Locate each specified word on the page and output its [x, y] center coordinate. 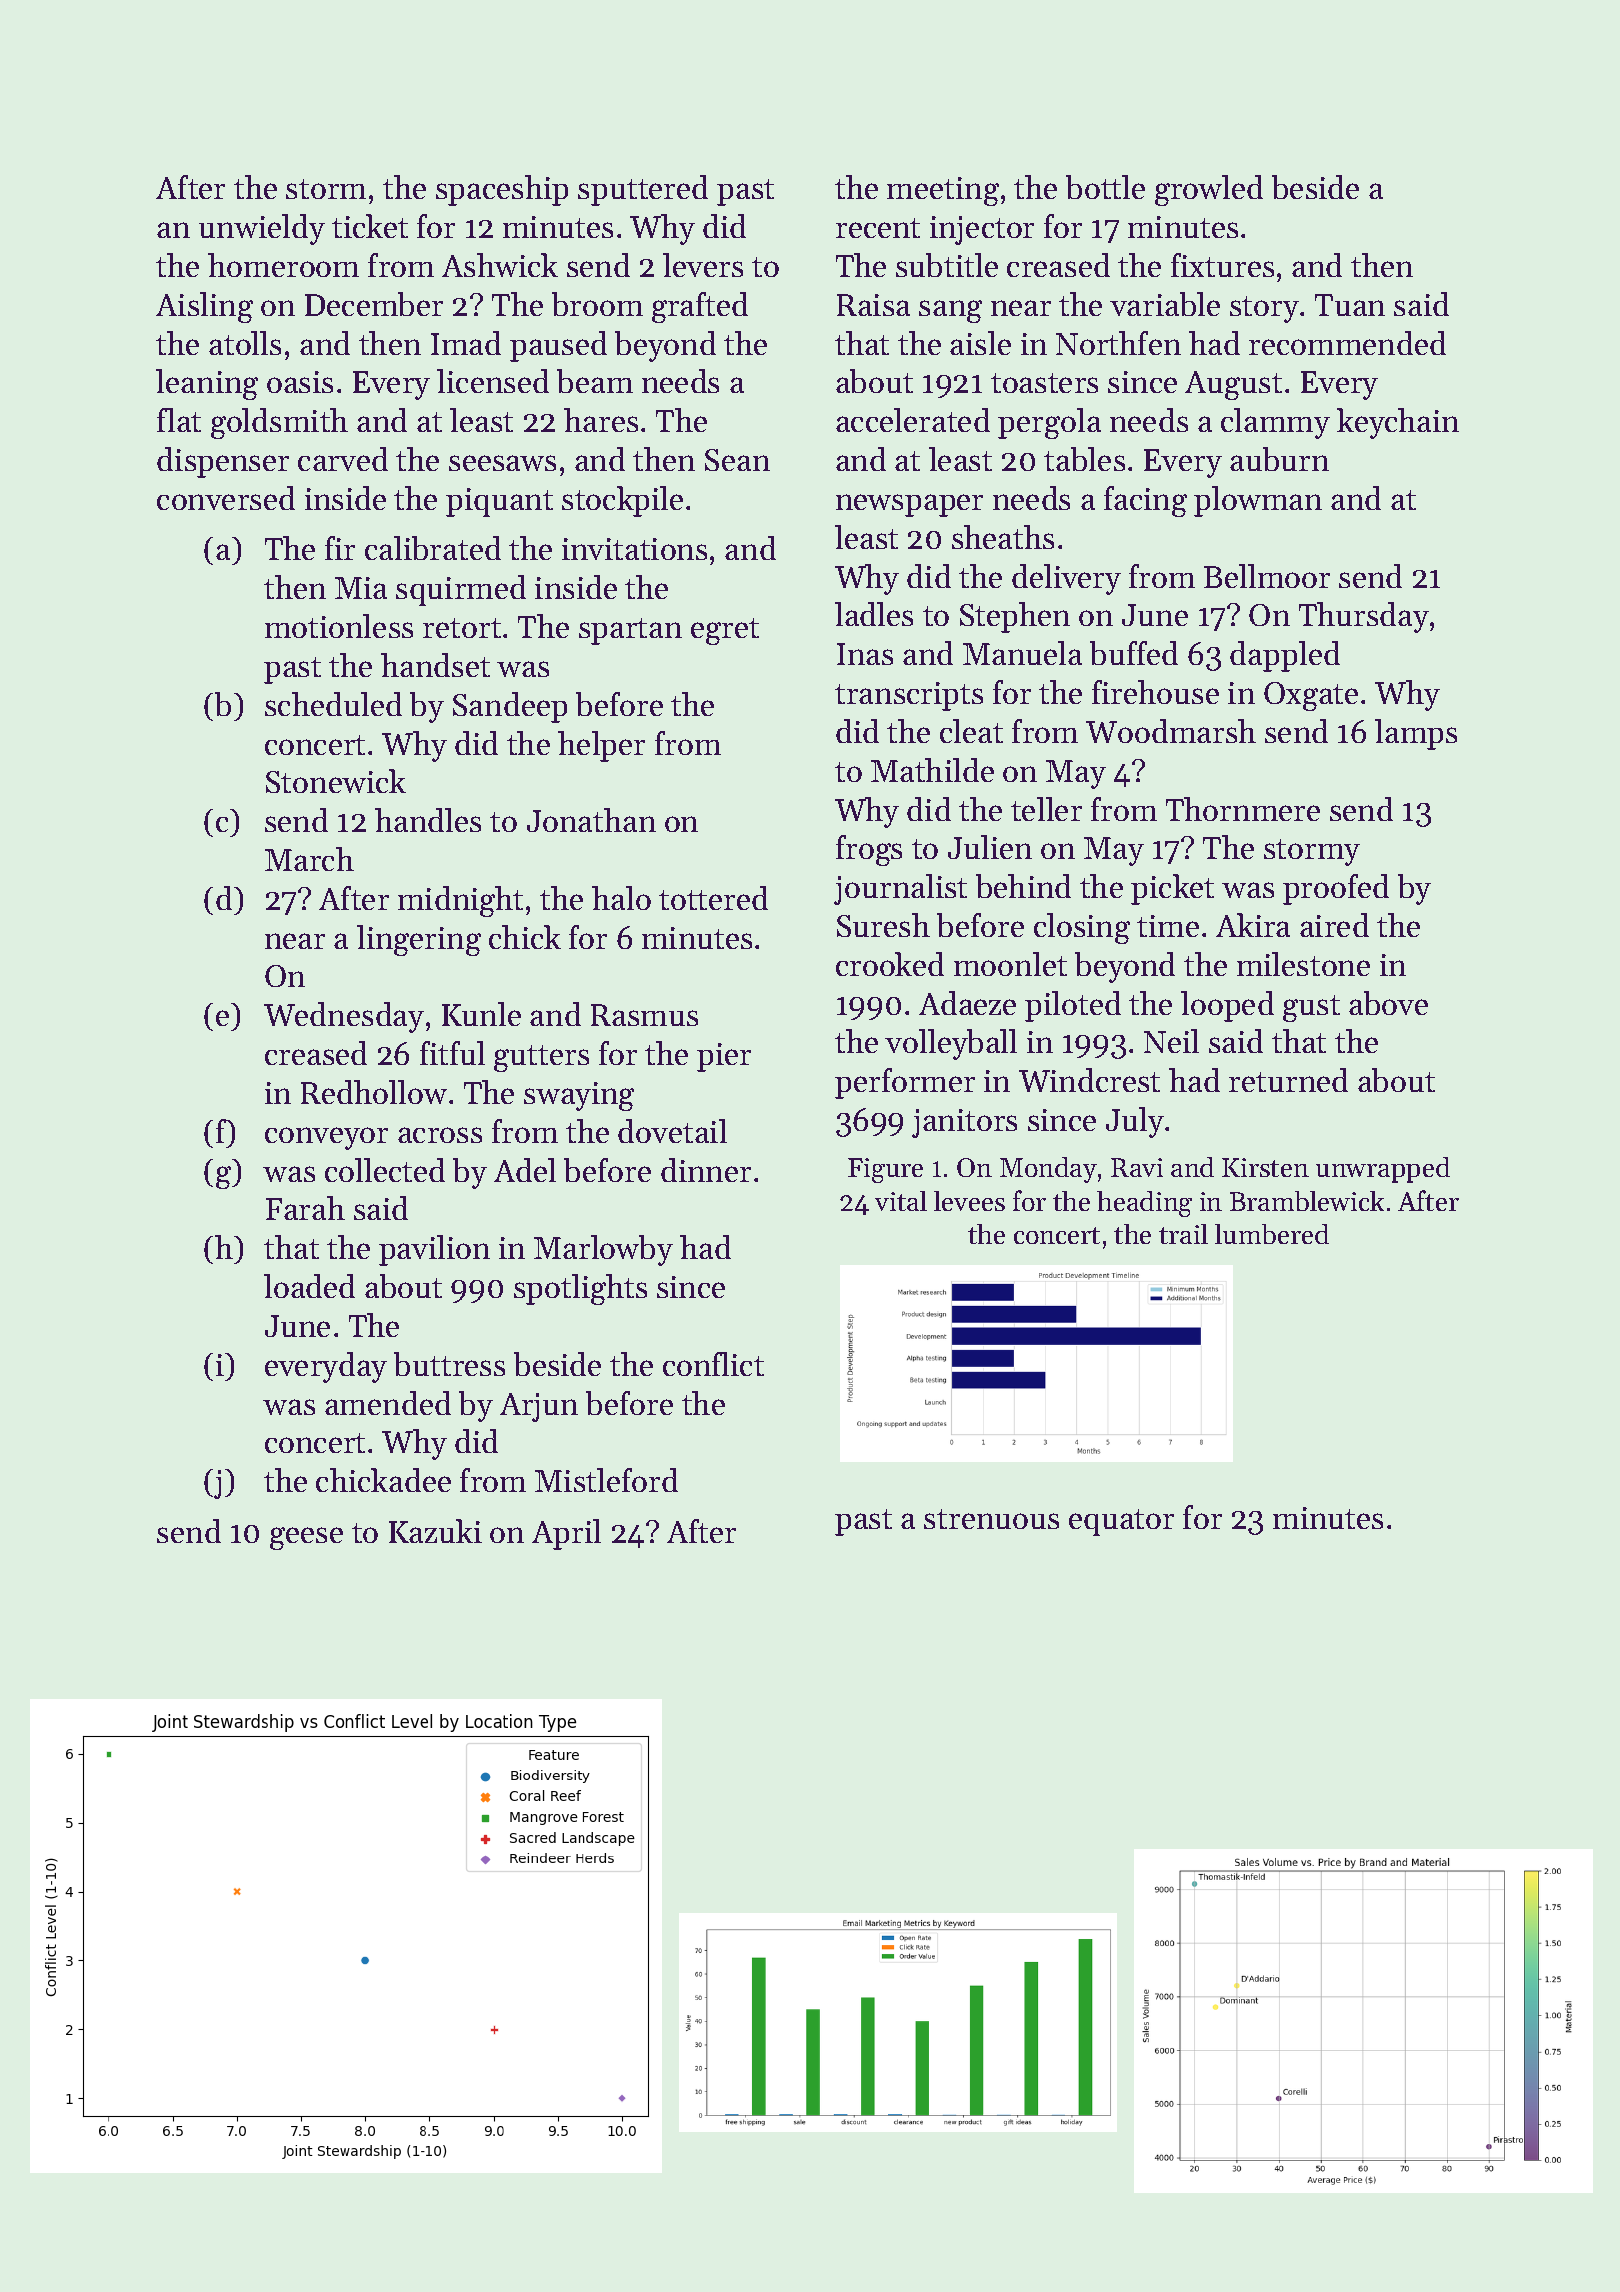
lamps [1416, 734]
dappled [1285, 656]
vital [901, 1201]
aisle [980, 343]
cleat [971, 731]
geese [306, 1538]
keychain [1398, 423]
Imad [466, 343]
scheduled [333, 704]
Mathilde [932, 770]
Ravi [1137, 1167]
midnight [460, 901]
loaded [309, 1286]
